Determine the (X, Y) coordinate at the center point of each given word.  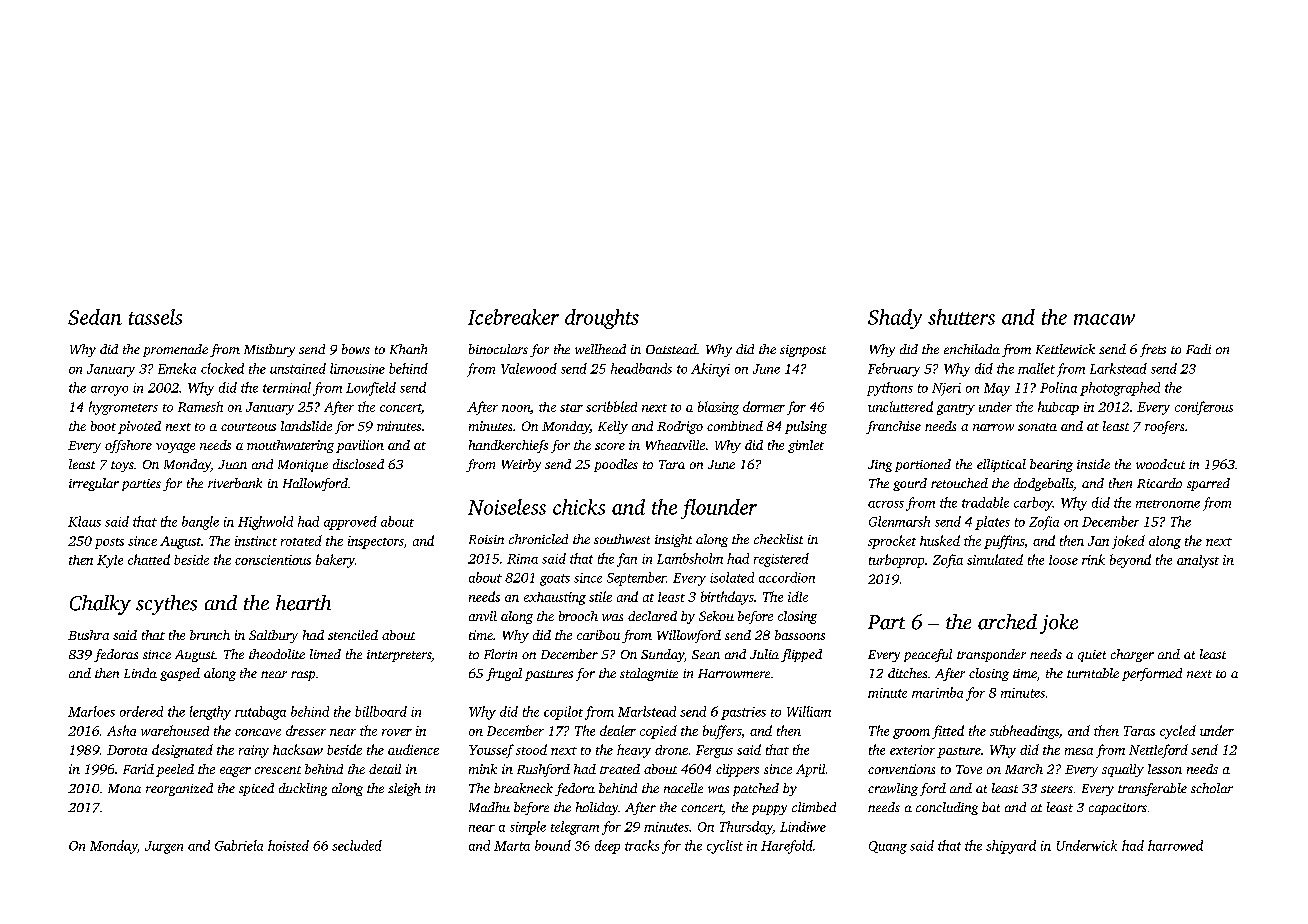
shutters (961, 317)
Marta (512, 846)
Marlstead (647, 711)
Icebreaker (513, 317)
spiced (256, 789)
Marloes (91, 711)
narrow (993, 427)
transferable (1152, 789)
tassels (155, 317)
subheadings (1024, 732)
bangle (200, 523)
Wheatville (675, 445)
